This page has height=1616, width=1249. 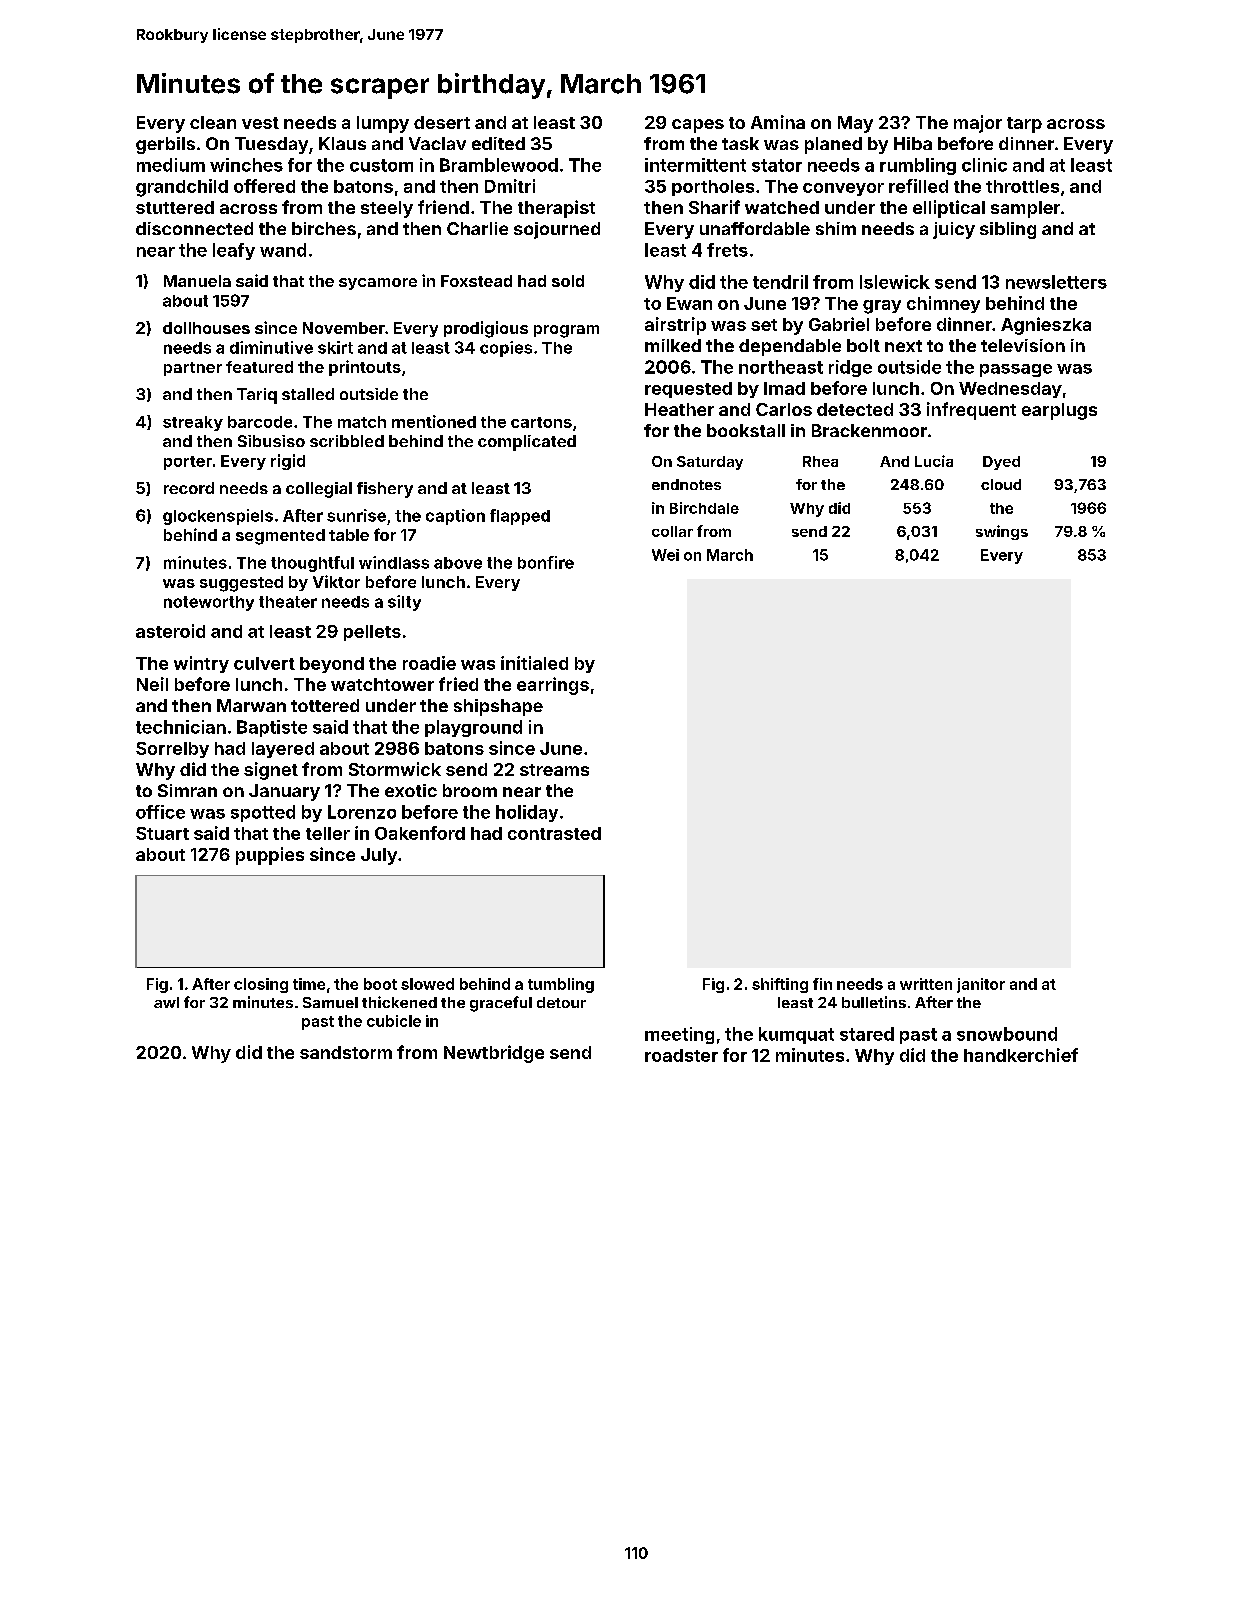 I want to click on cloud, so click(x=1001, y=484).
